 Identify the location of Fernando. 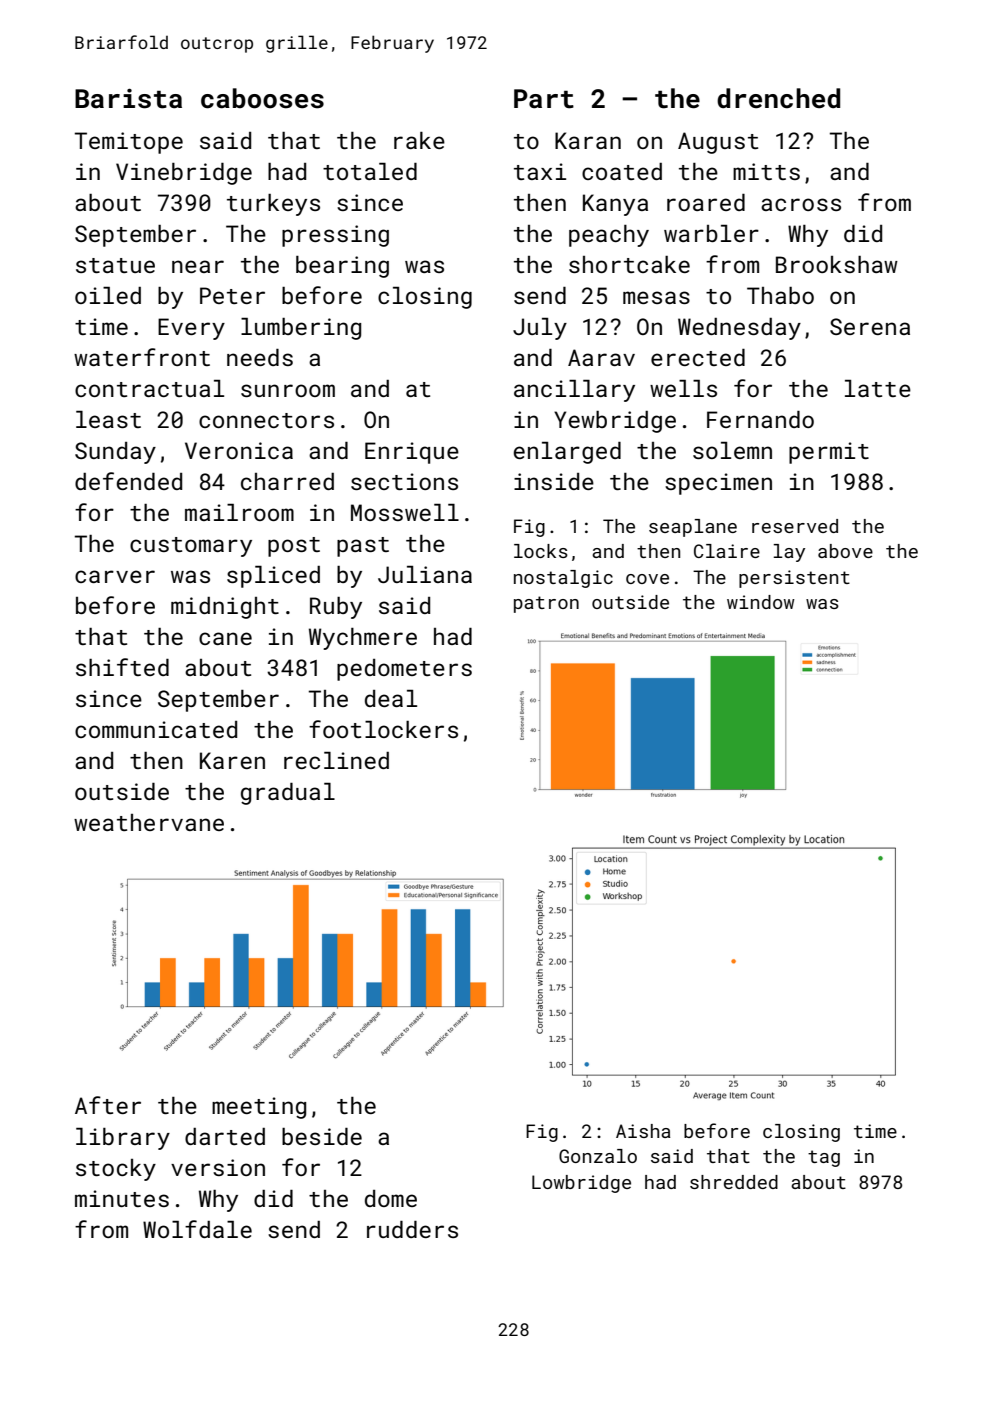
(760, 419).
